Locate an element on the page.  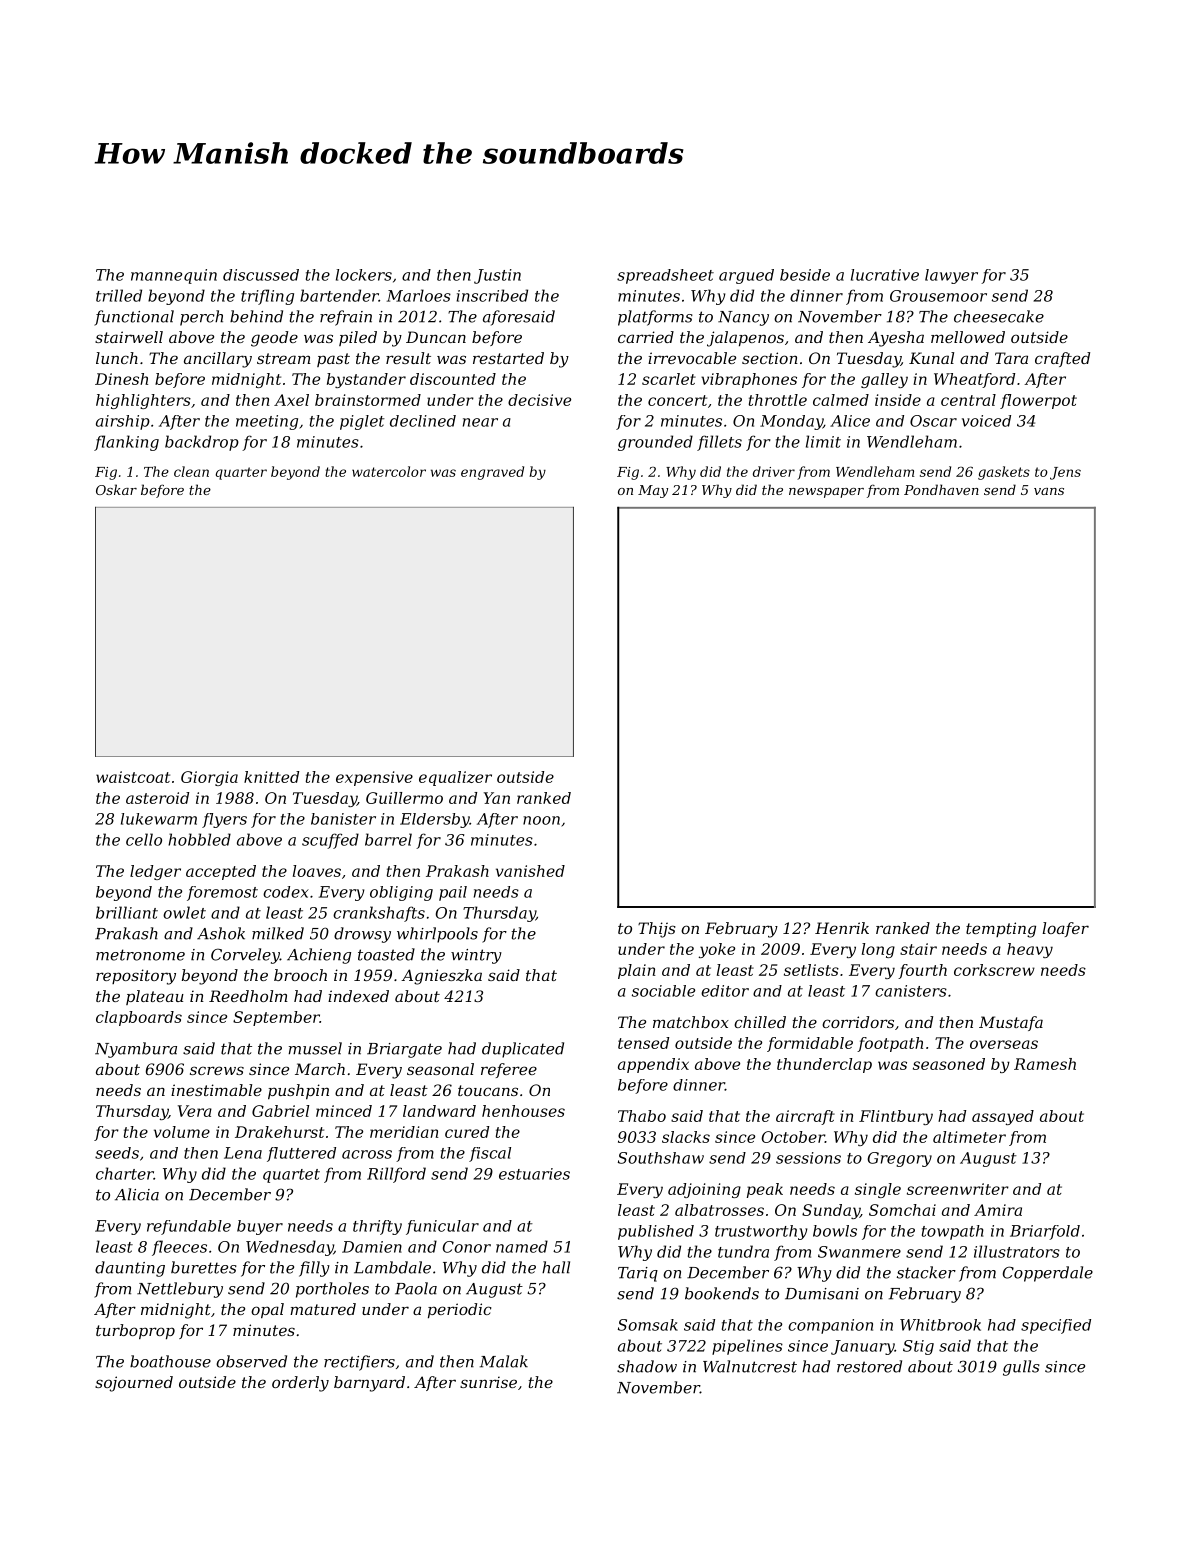
gaskets is located at coordinates (1004, 473).
